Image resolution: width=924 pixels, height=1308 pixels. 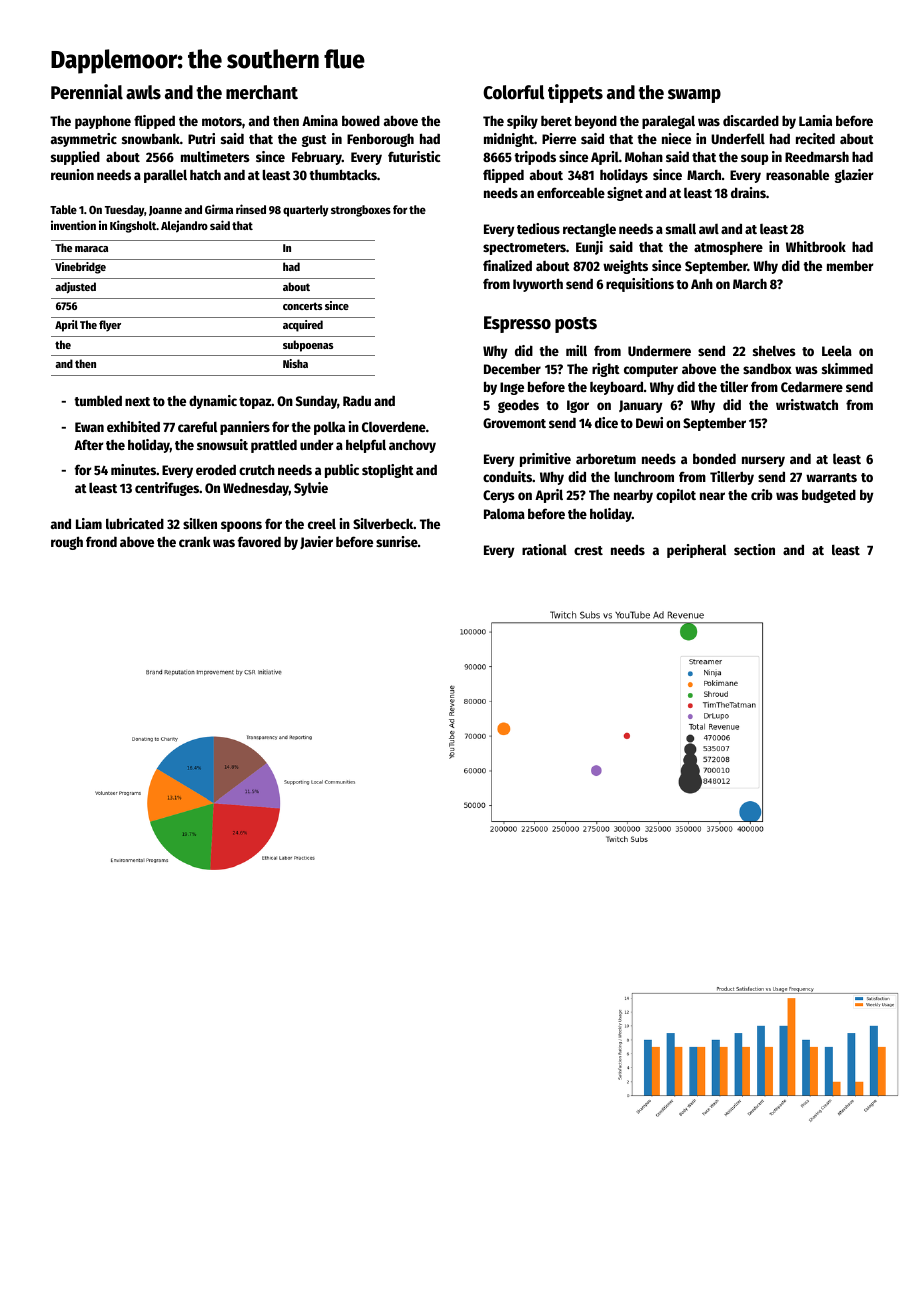 What do you see at coordinates (576, 325) in the screenshot?
I see `posts` at bounding box center [576, 325].
